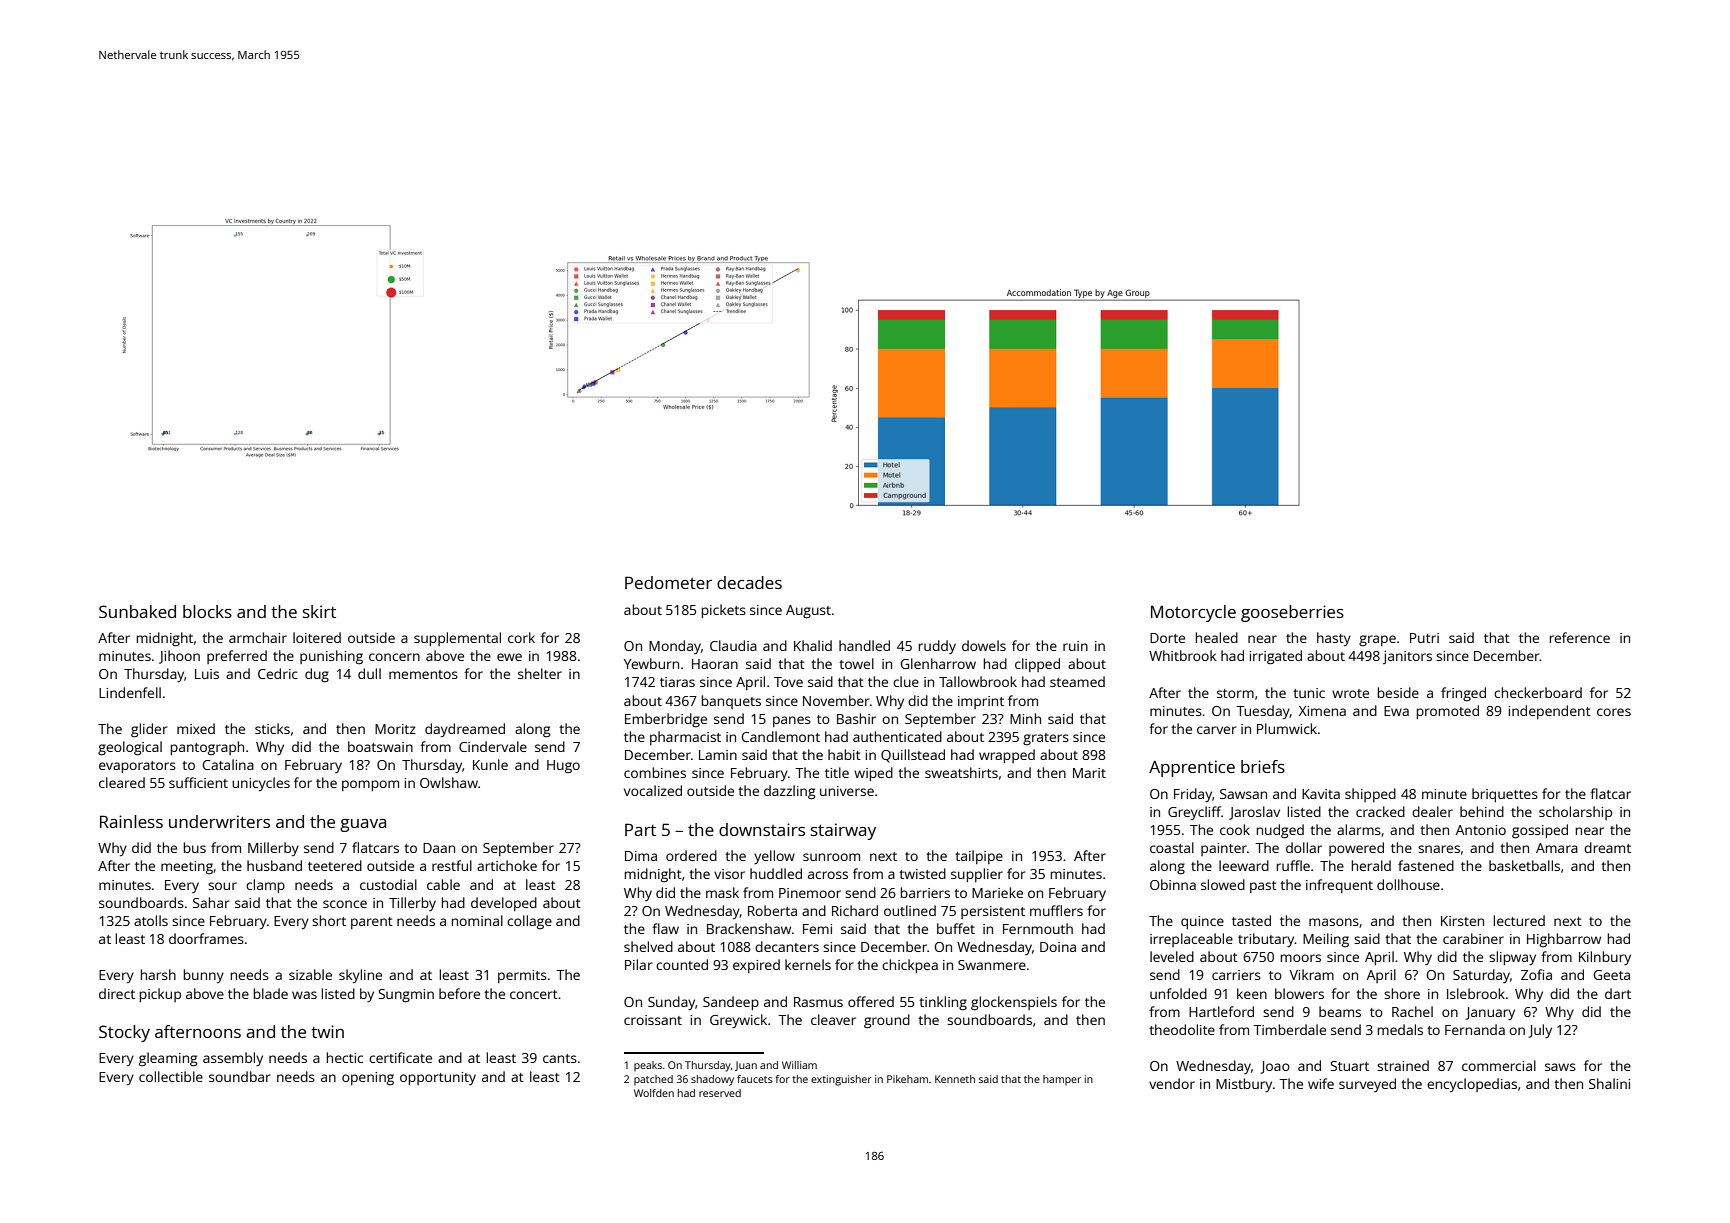 This screenshot has width=1730, height=1223. Describe the element at coordinates (1614, 712) in the screenshot. I see `cores` at that location.
